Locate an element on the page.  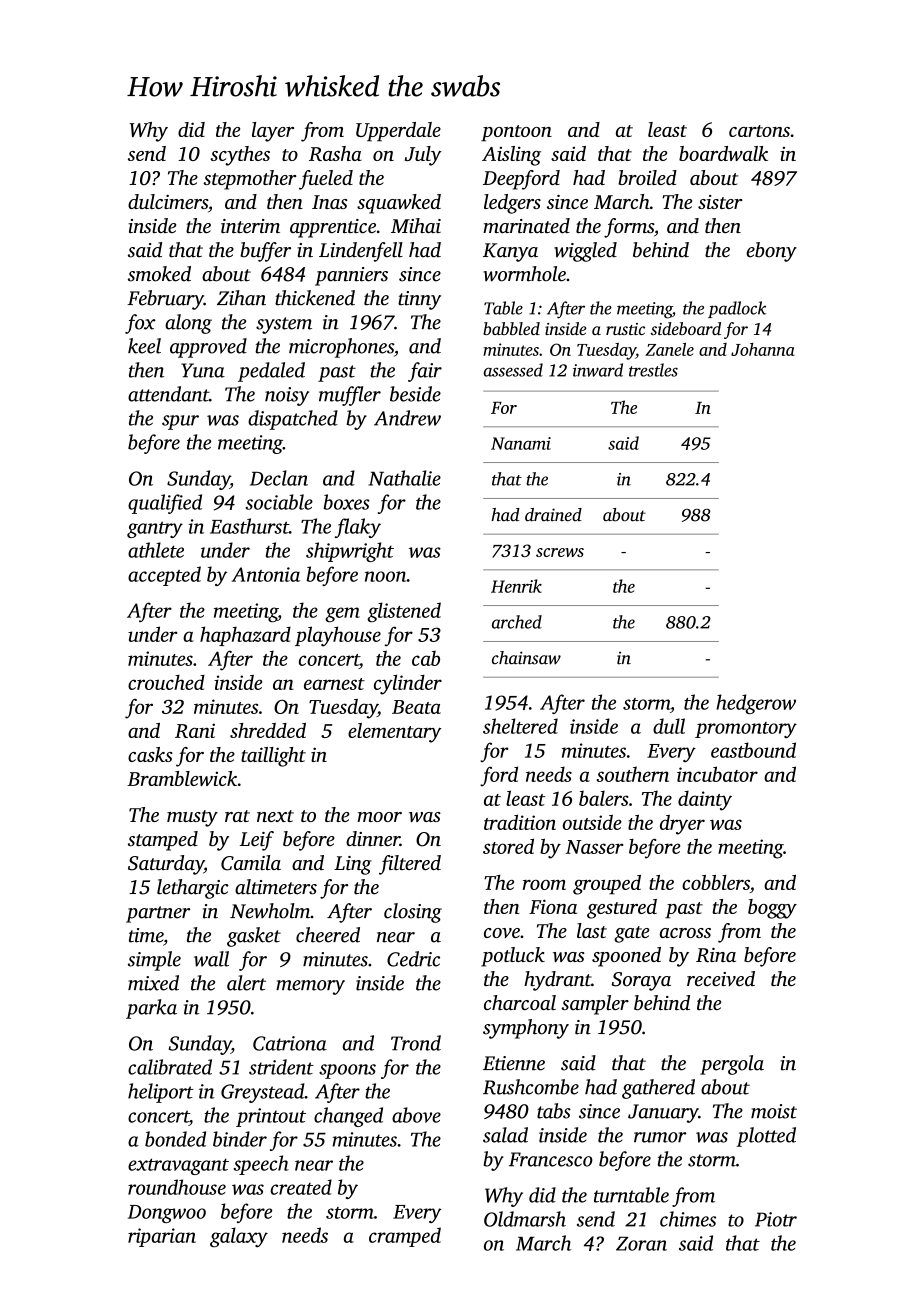
hedgerow is located at coordinates (756, 704).
